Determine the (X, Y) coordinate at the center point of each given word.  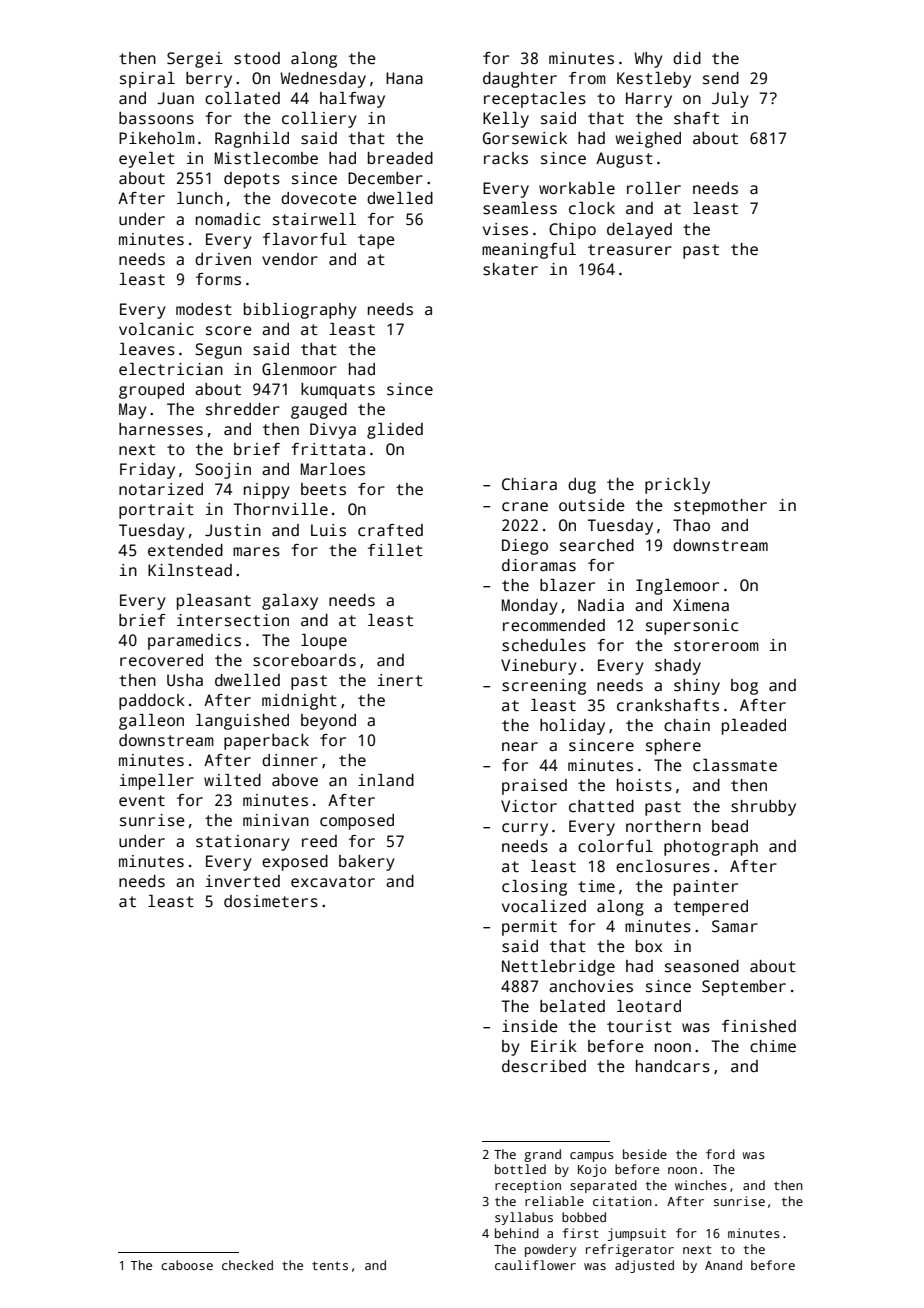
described (544, 1066)
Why (648, 60)
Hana (404, 78)
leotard (649, 1006)
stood (257, 58)
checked (247, 1265)
